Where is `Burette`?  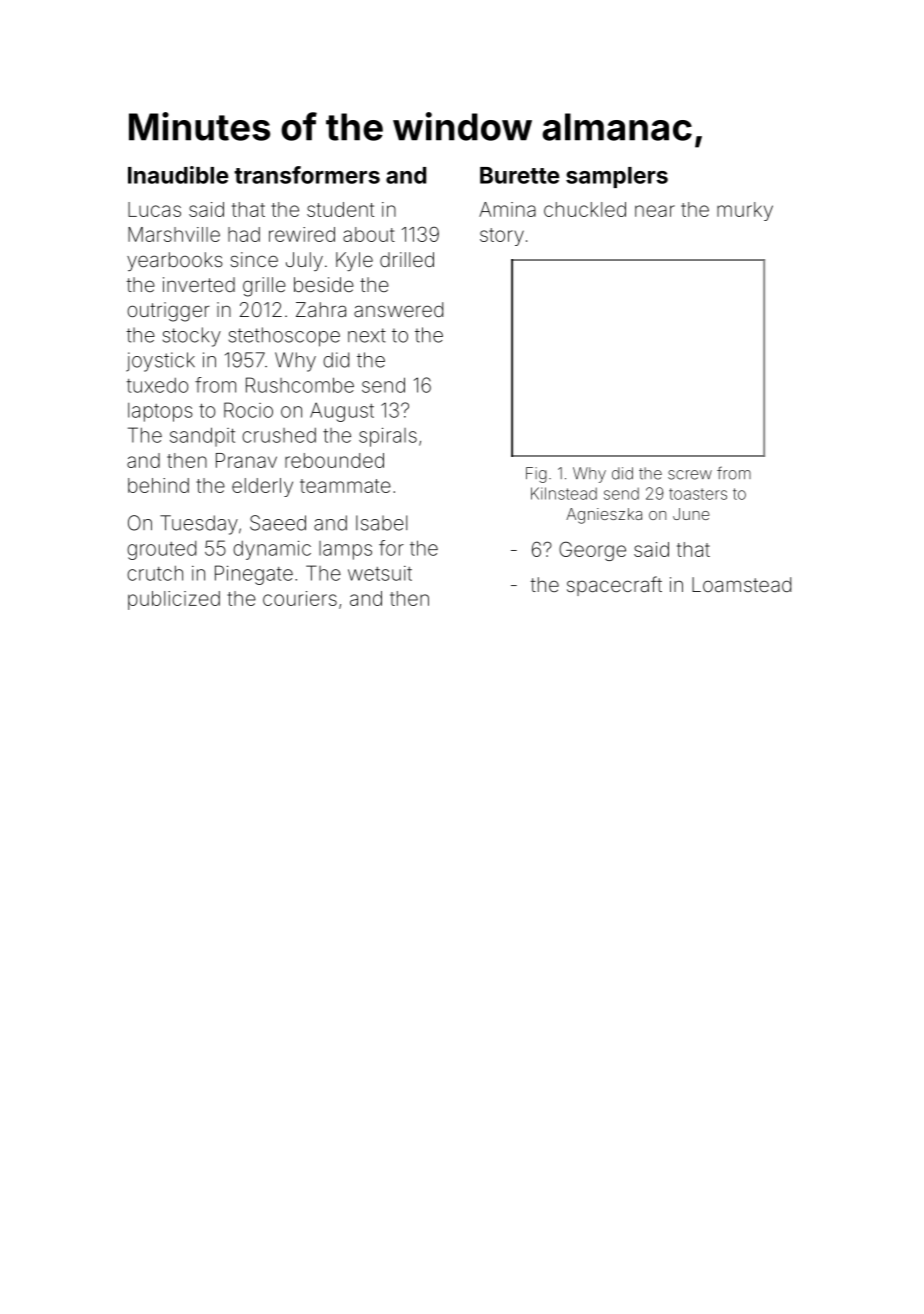
Burette is located at coordinates (519, 175).
